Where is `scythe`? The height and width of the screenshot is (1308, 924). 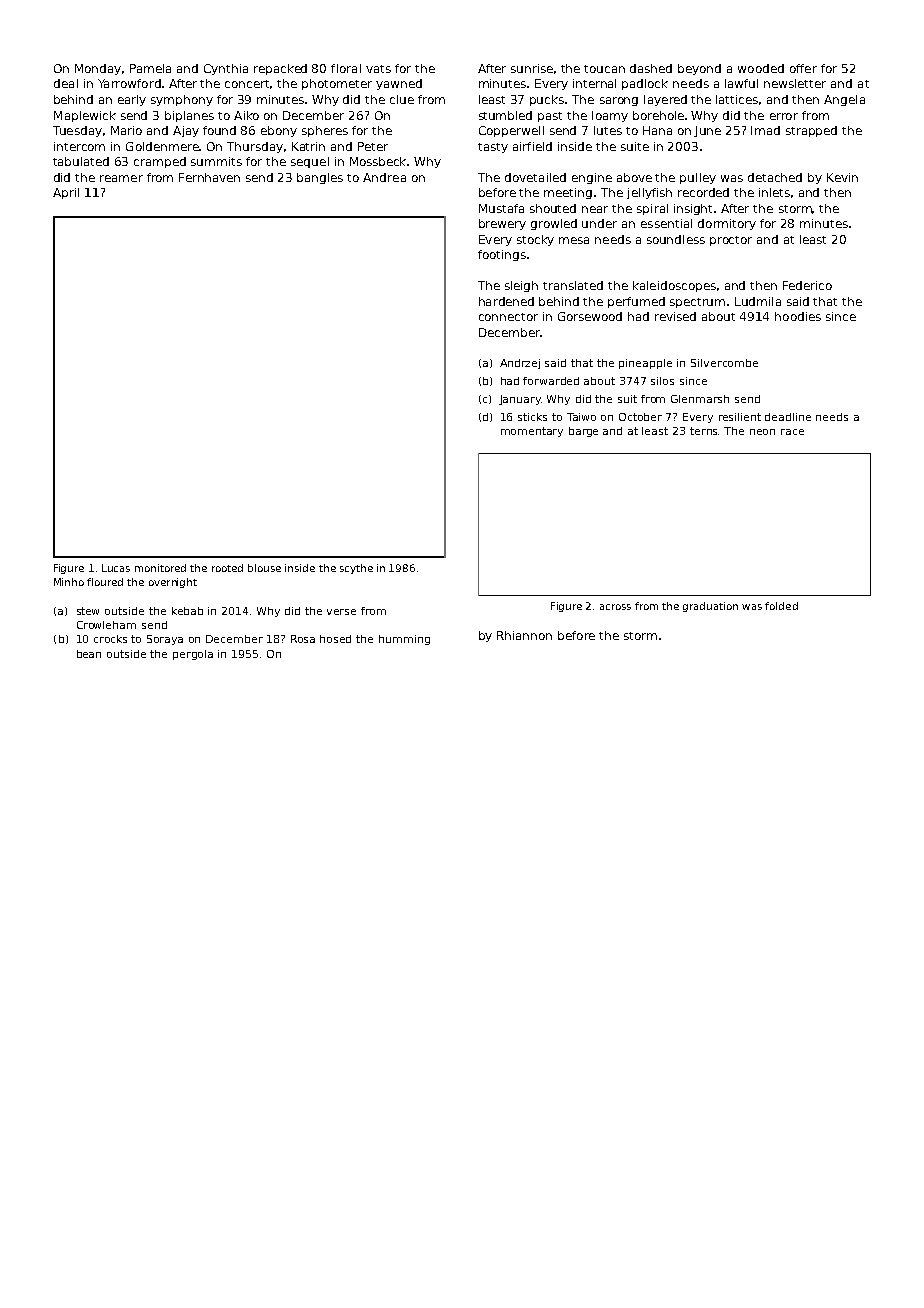
scythe is located at coordinates (356, 569).
